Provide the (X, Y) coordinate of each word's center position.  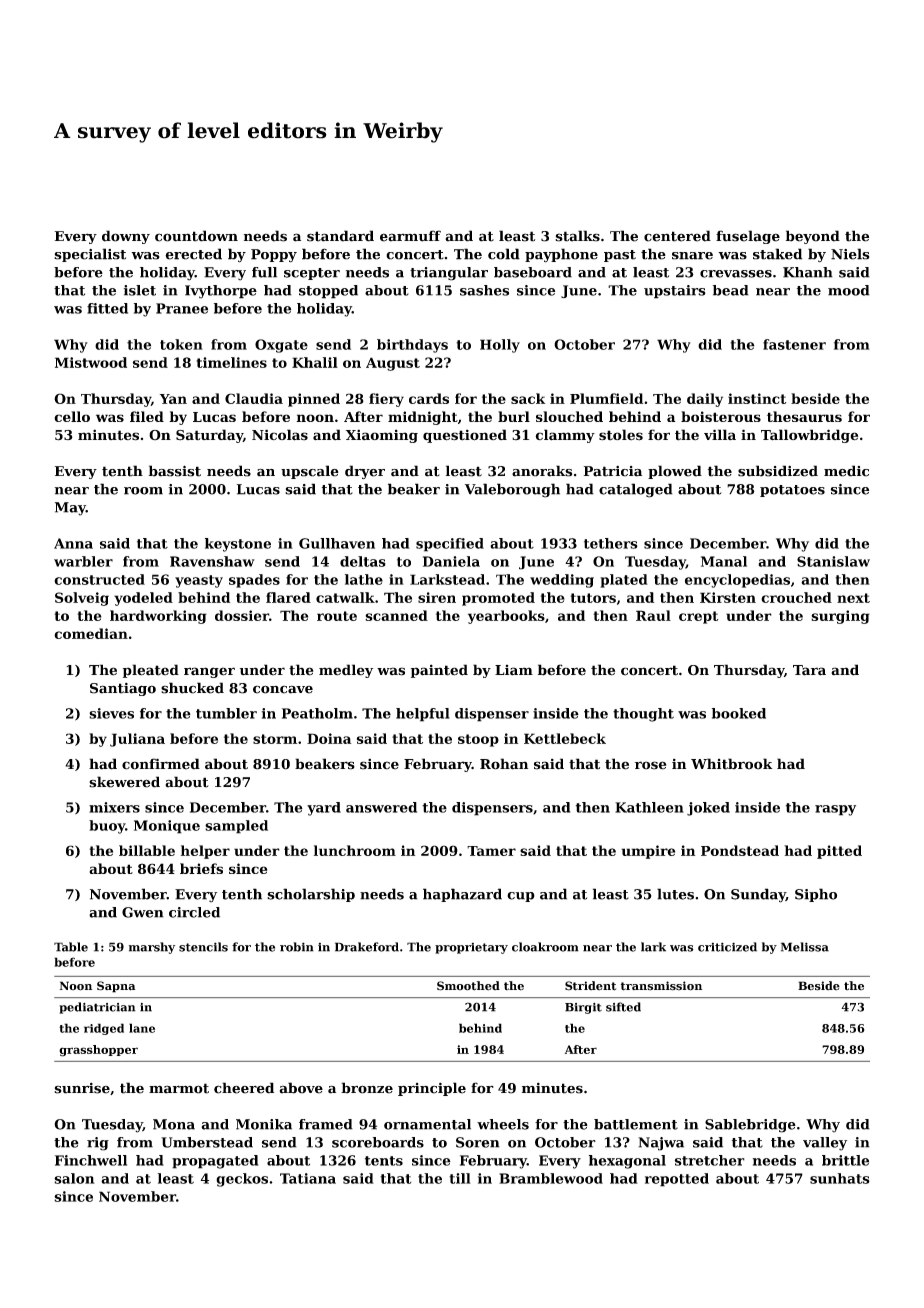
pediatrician (97, 1008)
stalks (577, 236)
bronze (367, 1088)
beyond (813, 237)
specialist (90, 255)
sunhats (840, 1178)
